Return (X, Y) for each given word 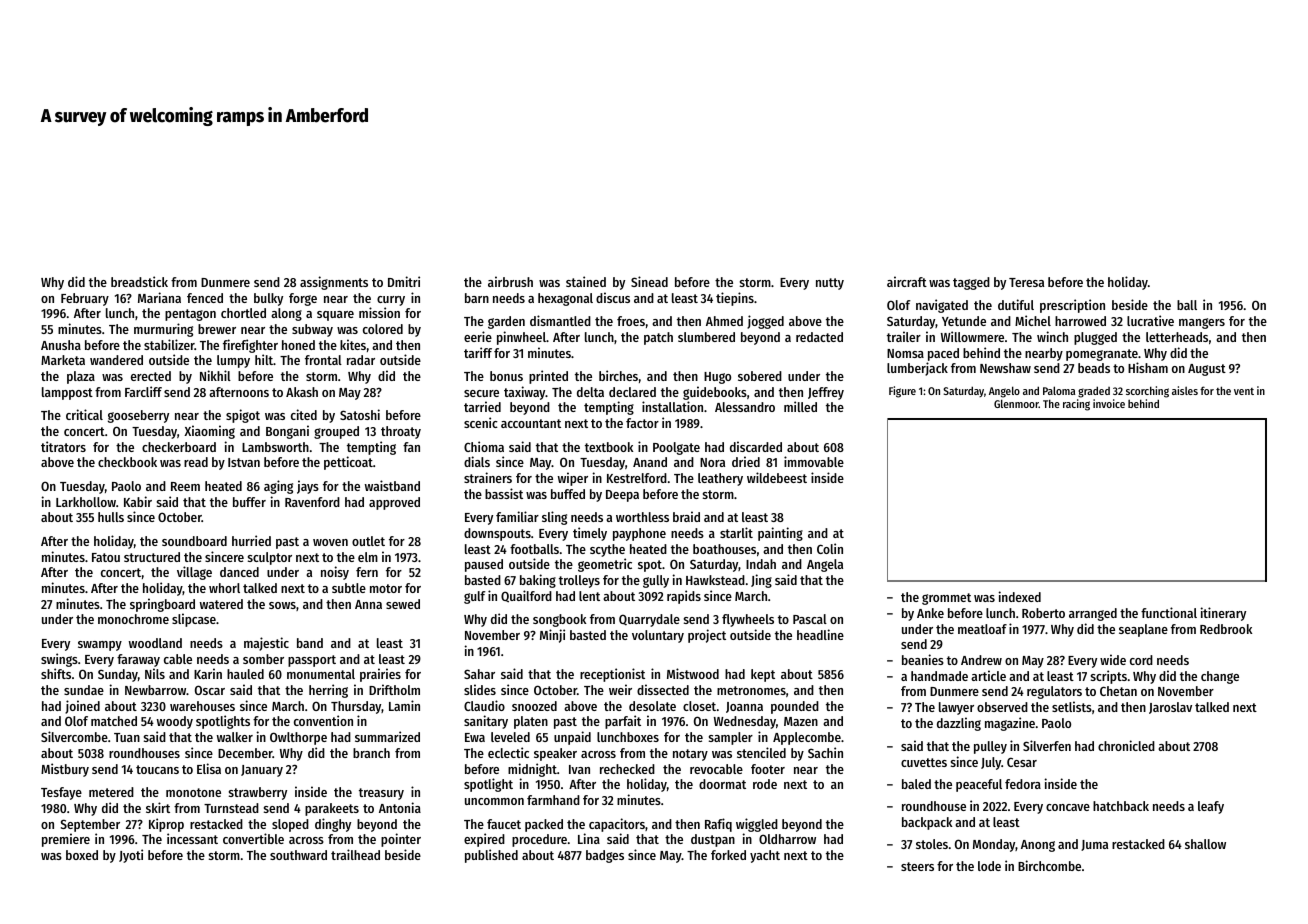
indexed (1019, 596)
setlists (1072, 706)
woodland (155, 643)
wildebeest (777, 477)
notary (690, 755)
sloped (290, 825)
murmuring (163, 330)
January (262, 771)
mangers (1202, 323)
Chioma (484, 446)
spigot (243, 416)
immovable (814, 461)
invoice (1109, 403)
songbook (559, 620)
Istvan (244, 462)
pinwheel (521, 338)
